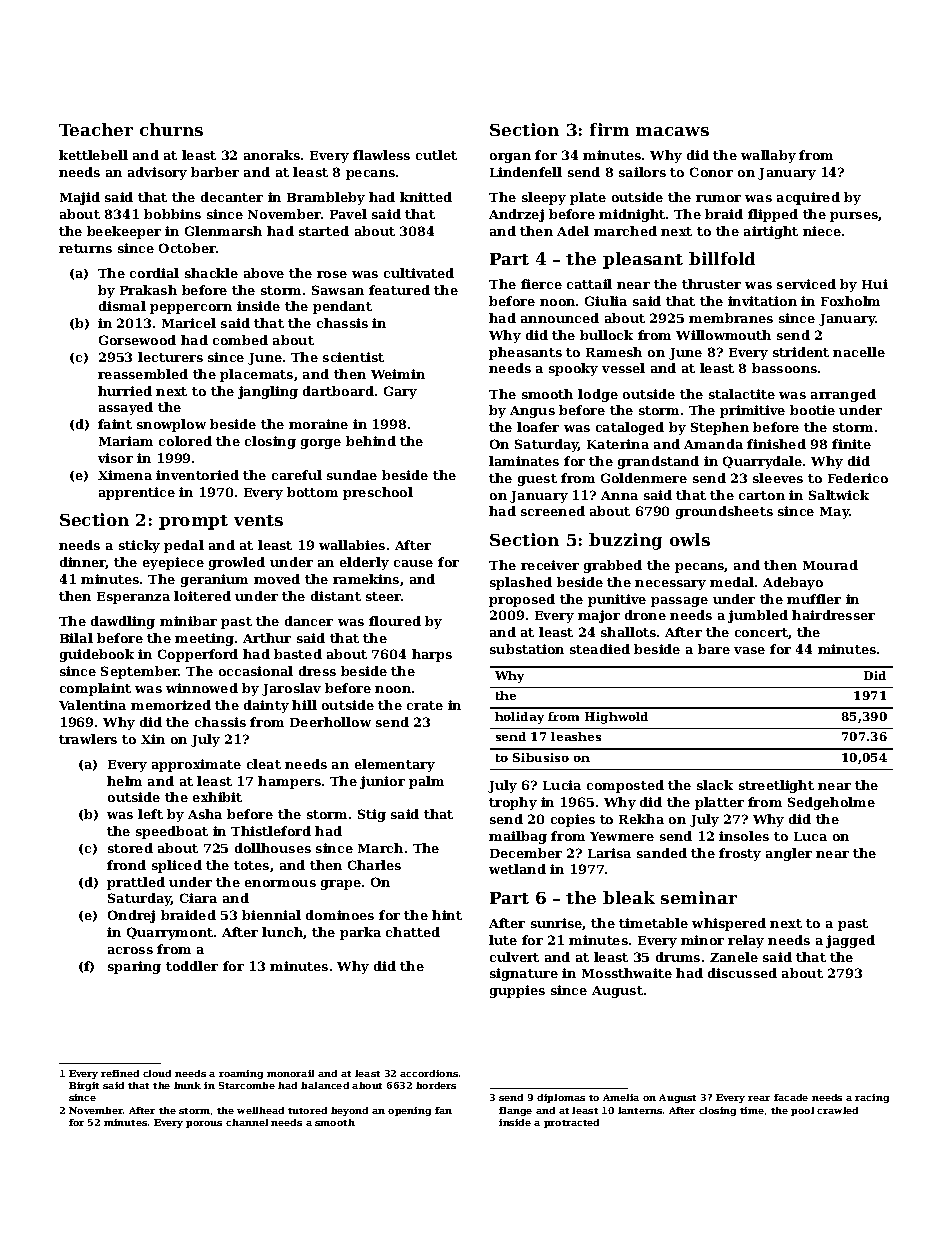  What do you see at coordinates (413, 563) in the screenshot?
I see `cause` at bounding box center [413, 563].
